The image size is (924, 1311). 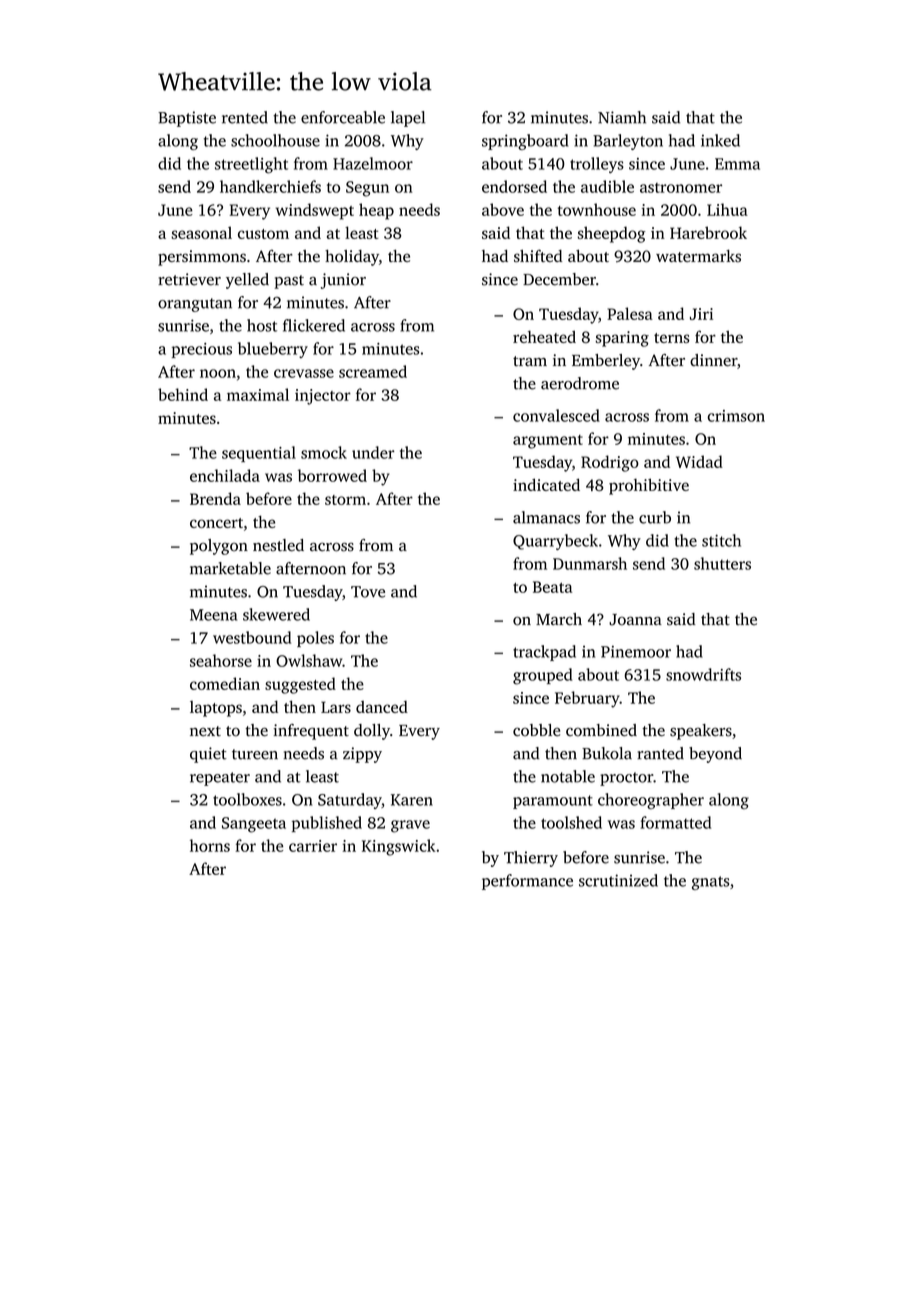 I want to click on cobble, so click(x=536, y=730).
